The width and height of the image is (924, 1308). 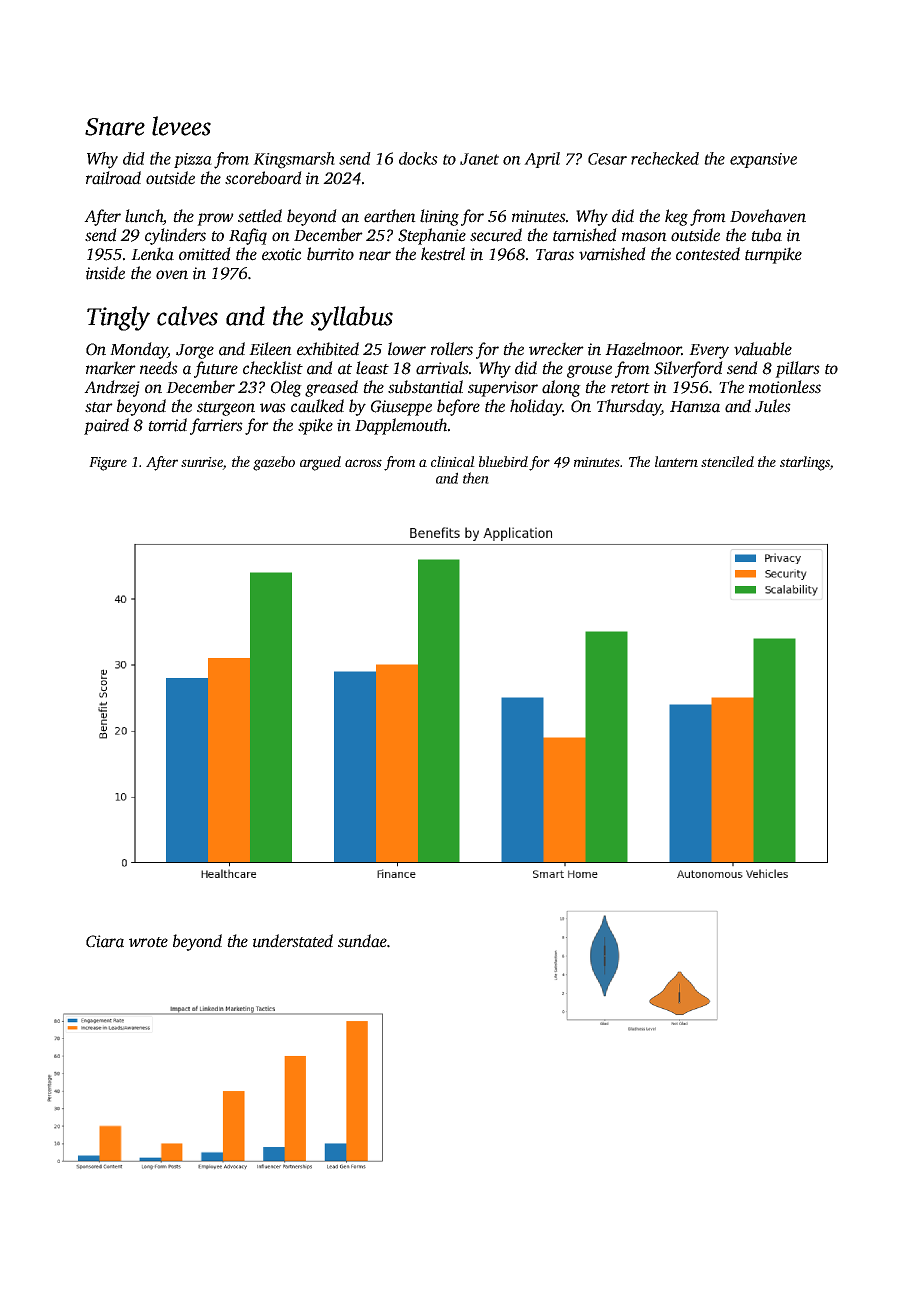 What do you see at coordinates (453, 461) in the image?
I see `clinical` at bounding box center [453, 461].
